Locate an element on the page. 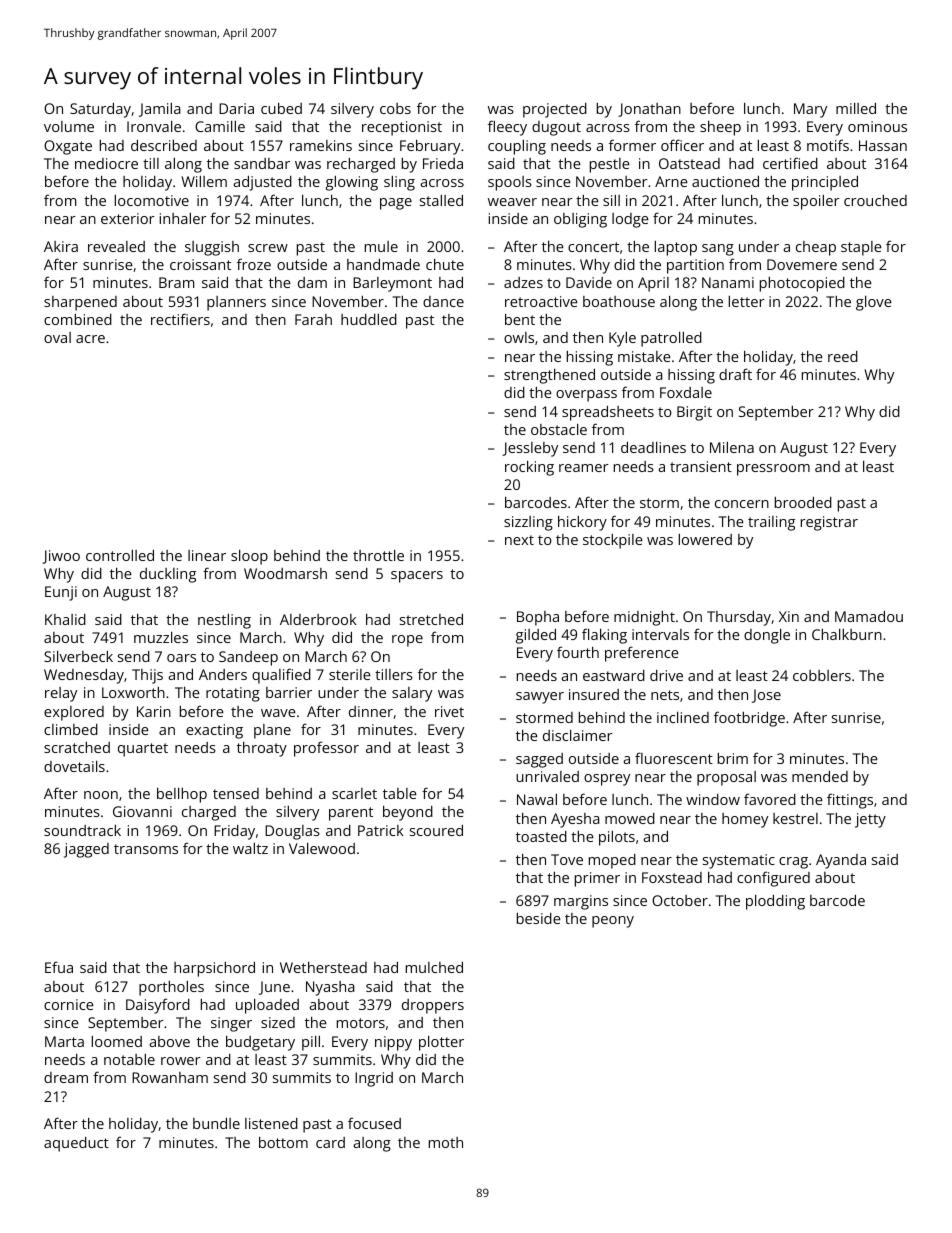  Daria is located at coordinates (236, 108).
